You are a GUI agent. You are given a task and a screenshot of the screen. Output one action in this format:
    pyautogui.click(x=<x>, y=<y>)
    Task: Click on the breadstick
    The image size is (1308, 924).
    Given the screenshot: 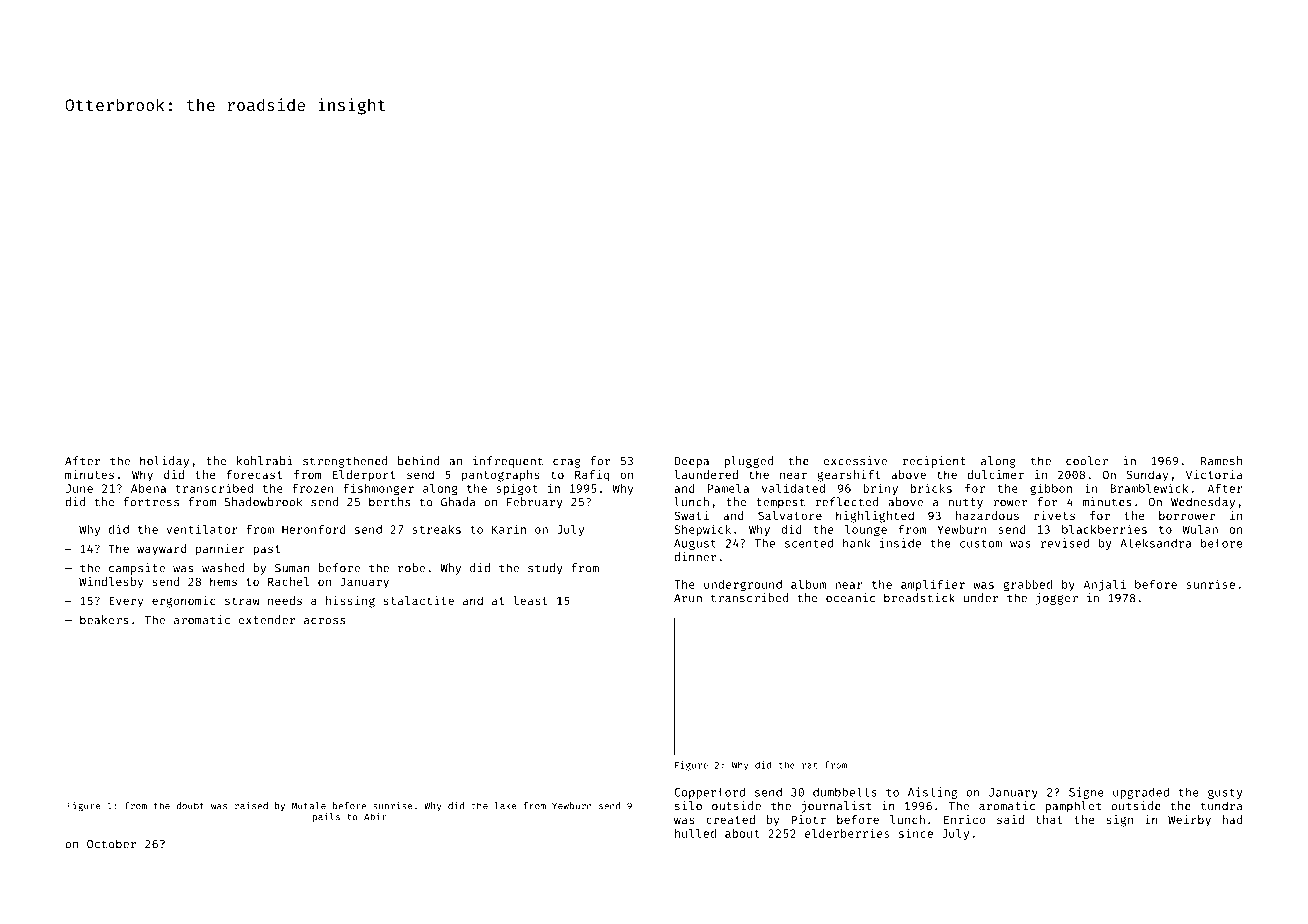 What is the action you would take?
    pyautogui.click(x=919, y=598)
